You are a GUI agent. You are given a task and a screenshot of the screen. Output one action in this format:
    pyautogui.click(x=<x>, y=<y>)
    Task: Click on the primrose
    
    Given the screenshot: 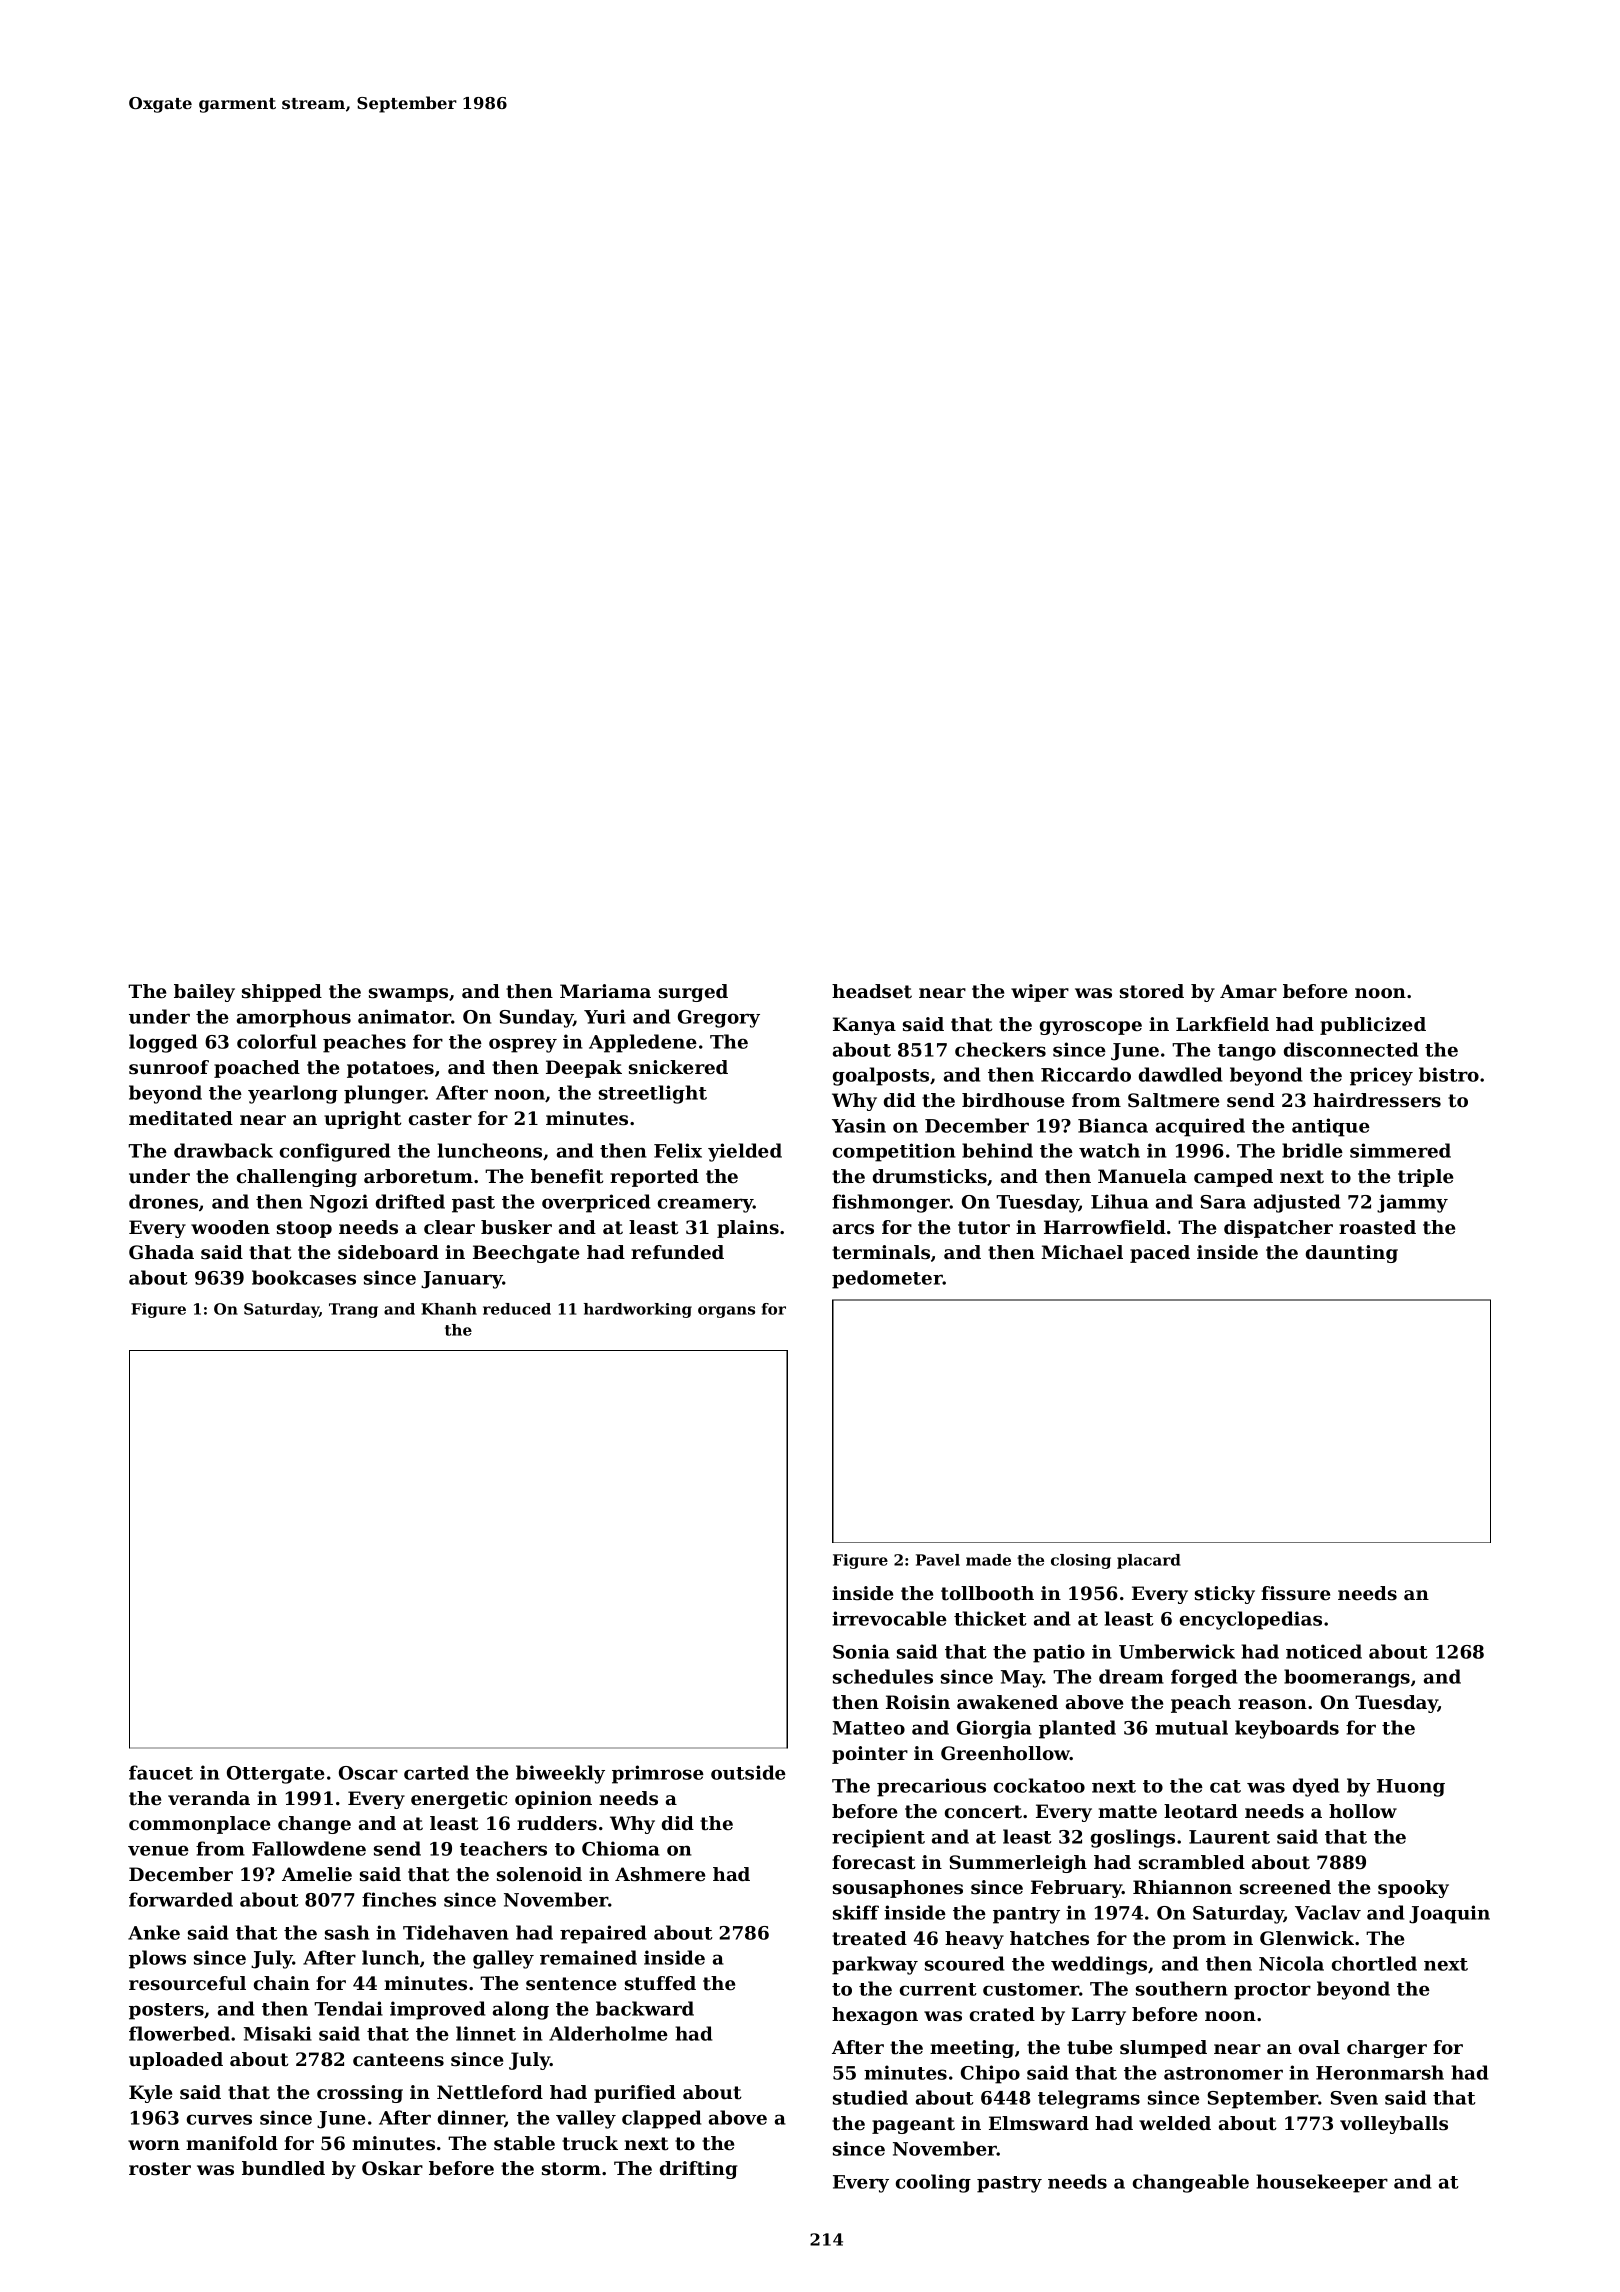 What is the action you would take?
    pyautogui.click(x=658, y=1774)
